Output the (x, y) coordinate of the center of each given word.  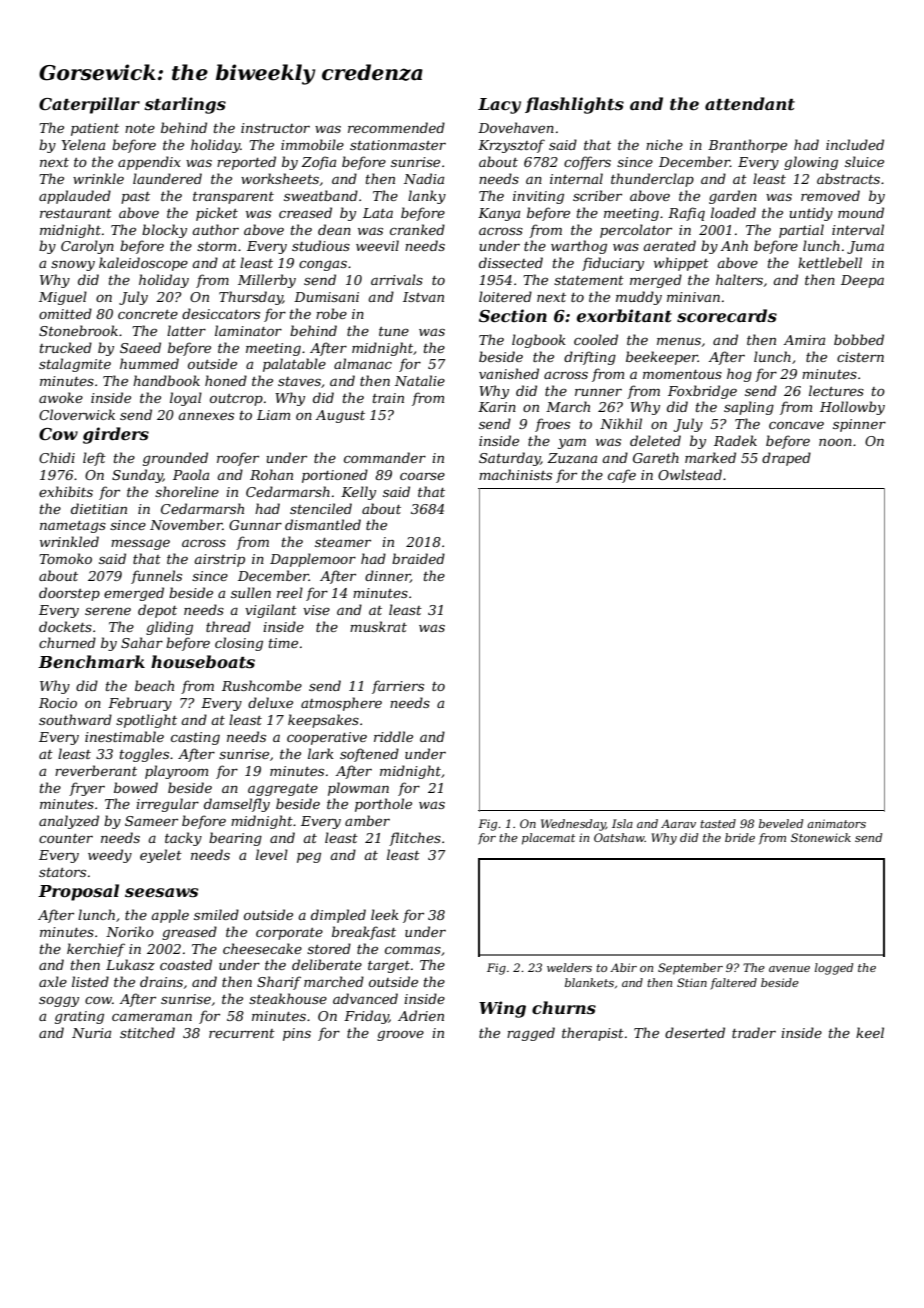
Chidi (57, 457)
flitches (415, 839)
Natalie (420, 380)
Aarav (678, 823)
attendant (750, 103)
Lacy (499, 106)
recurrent (242, 1033)
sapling (749, 408)
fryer (87, 789)
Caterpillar (89, 105)
